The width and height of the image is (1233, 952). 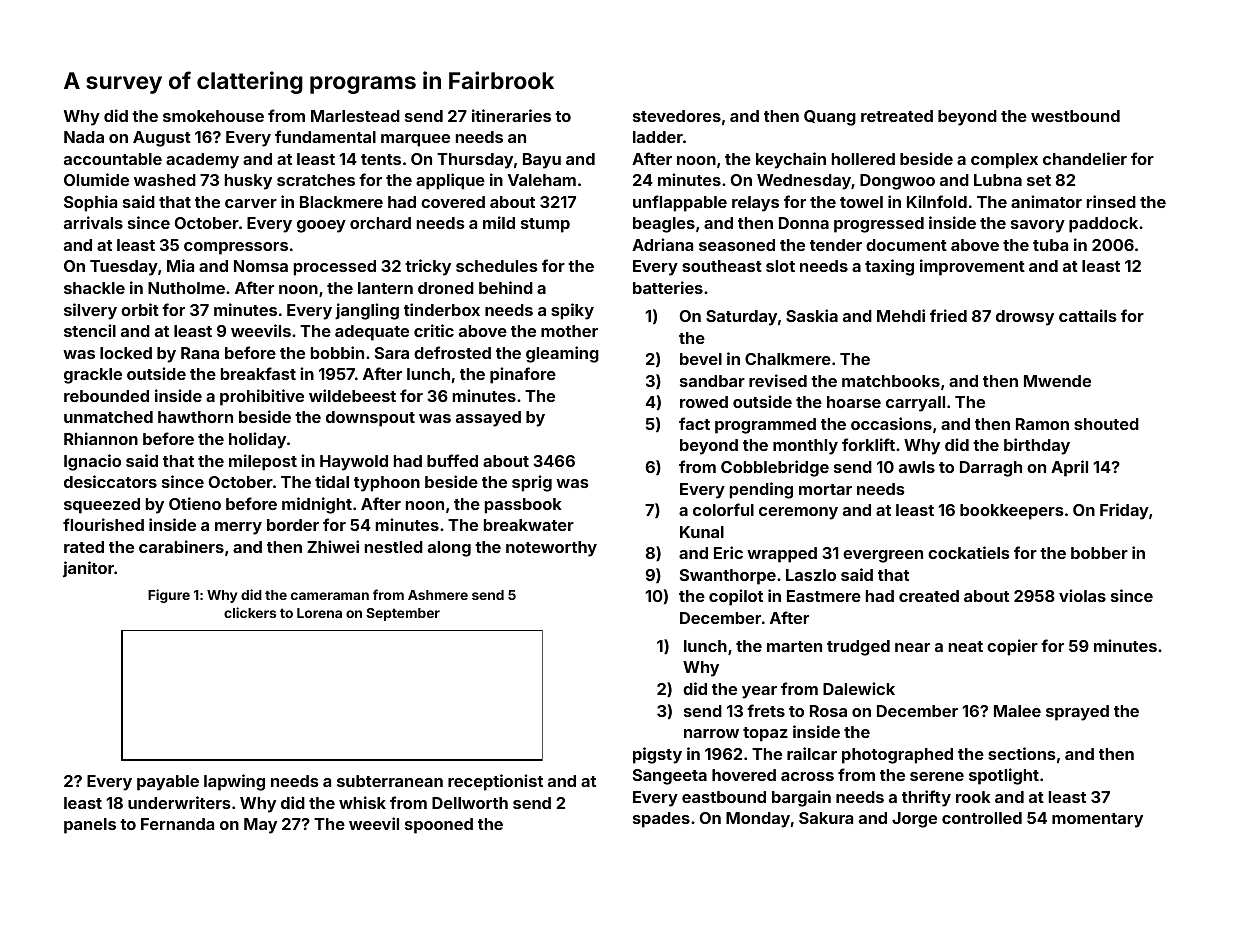 What do you see at coordinates (1075, 116) in the image?
I see `westbound` at bounding box center [1075, 116].
